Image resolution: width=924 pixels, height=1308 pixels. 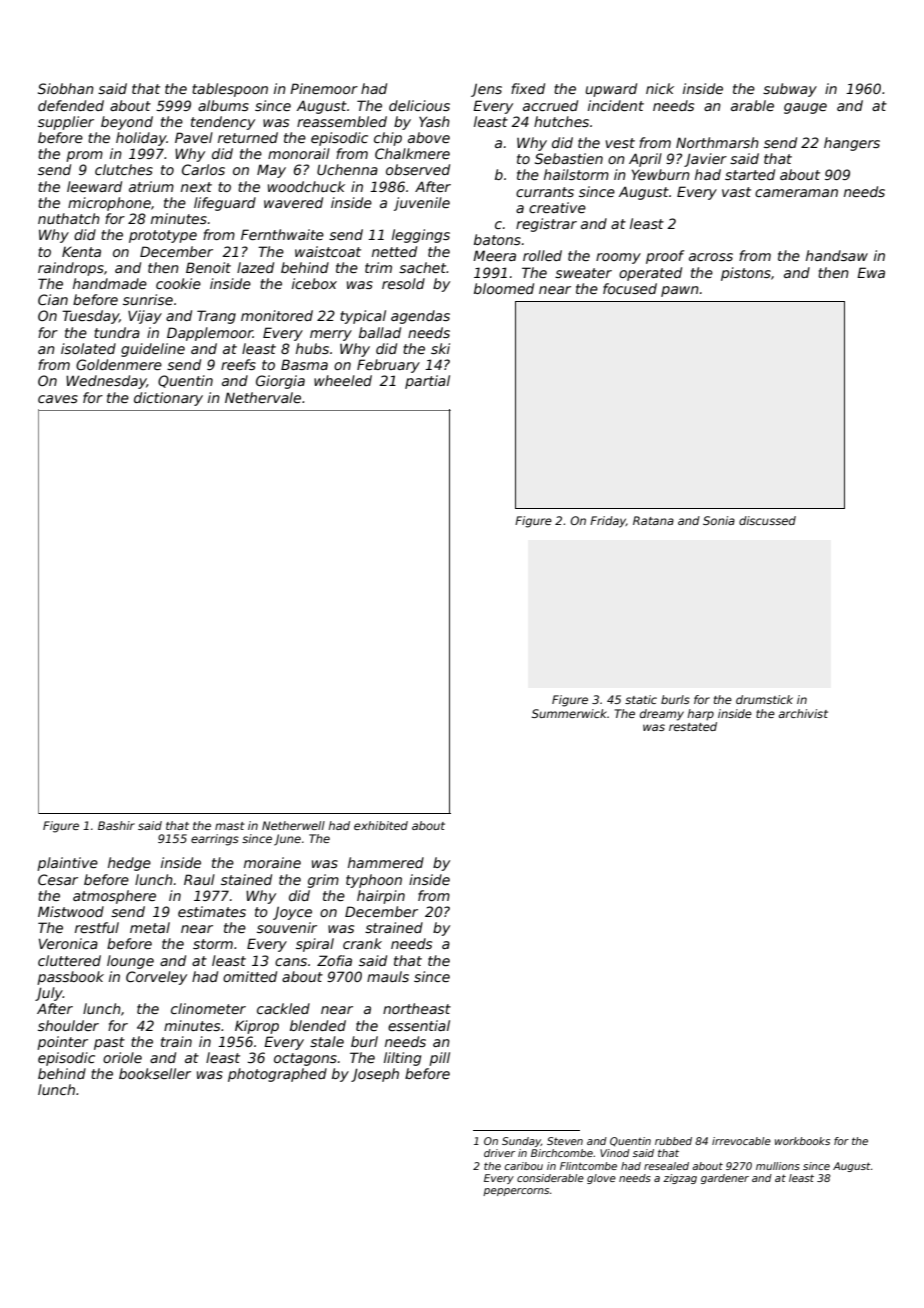 I want to click on tablespoon, so click(x=230, y=90).
